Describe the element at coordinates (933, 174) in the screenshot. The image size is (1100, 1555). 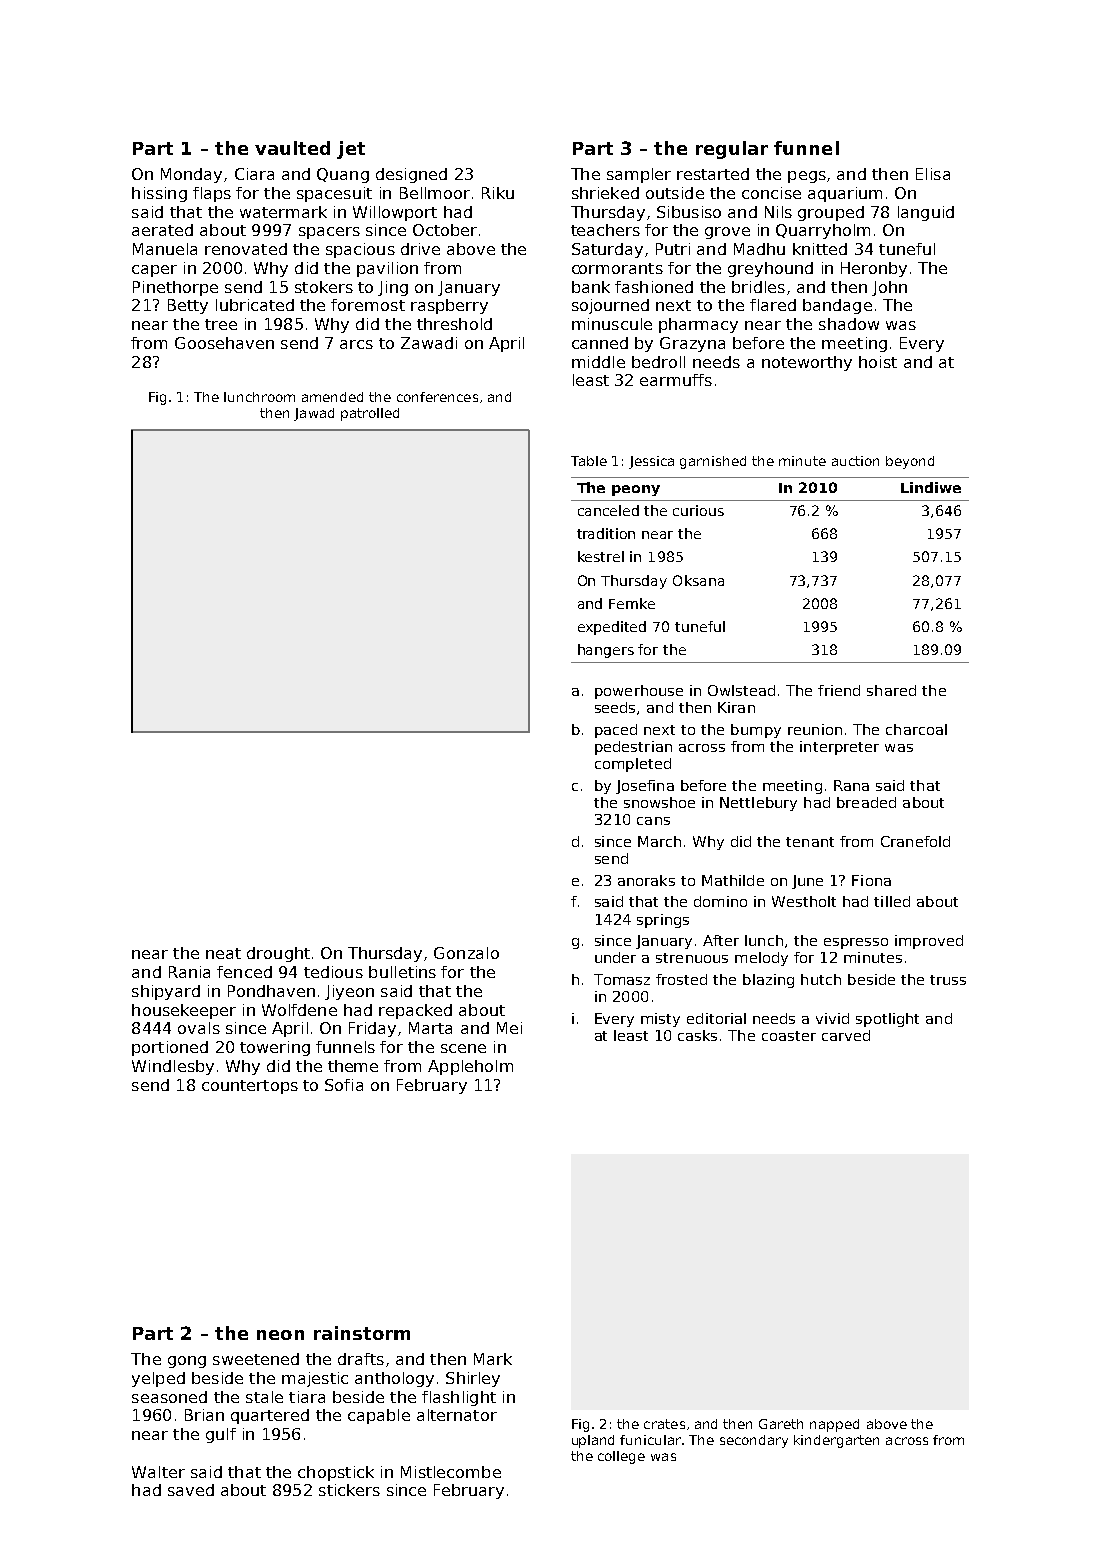
I see `Elisa` at that location.
